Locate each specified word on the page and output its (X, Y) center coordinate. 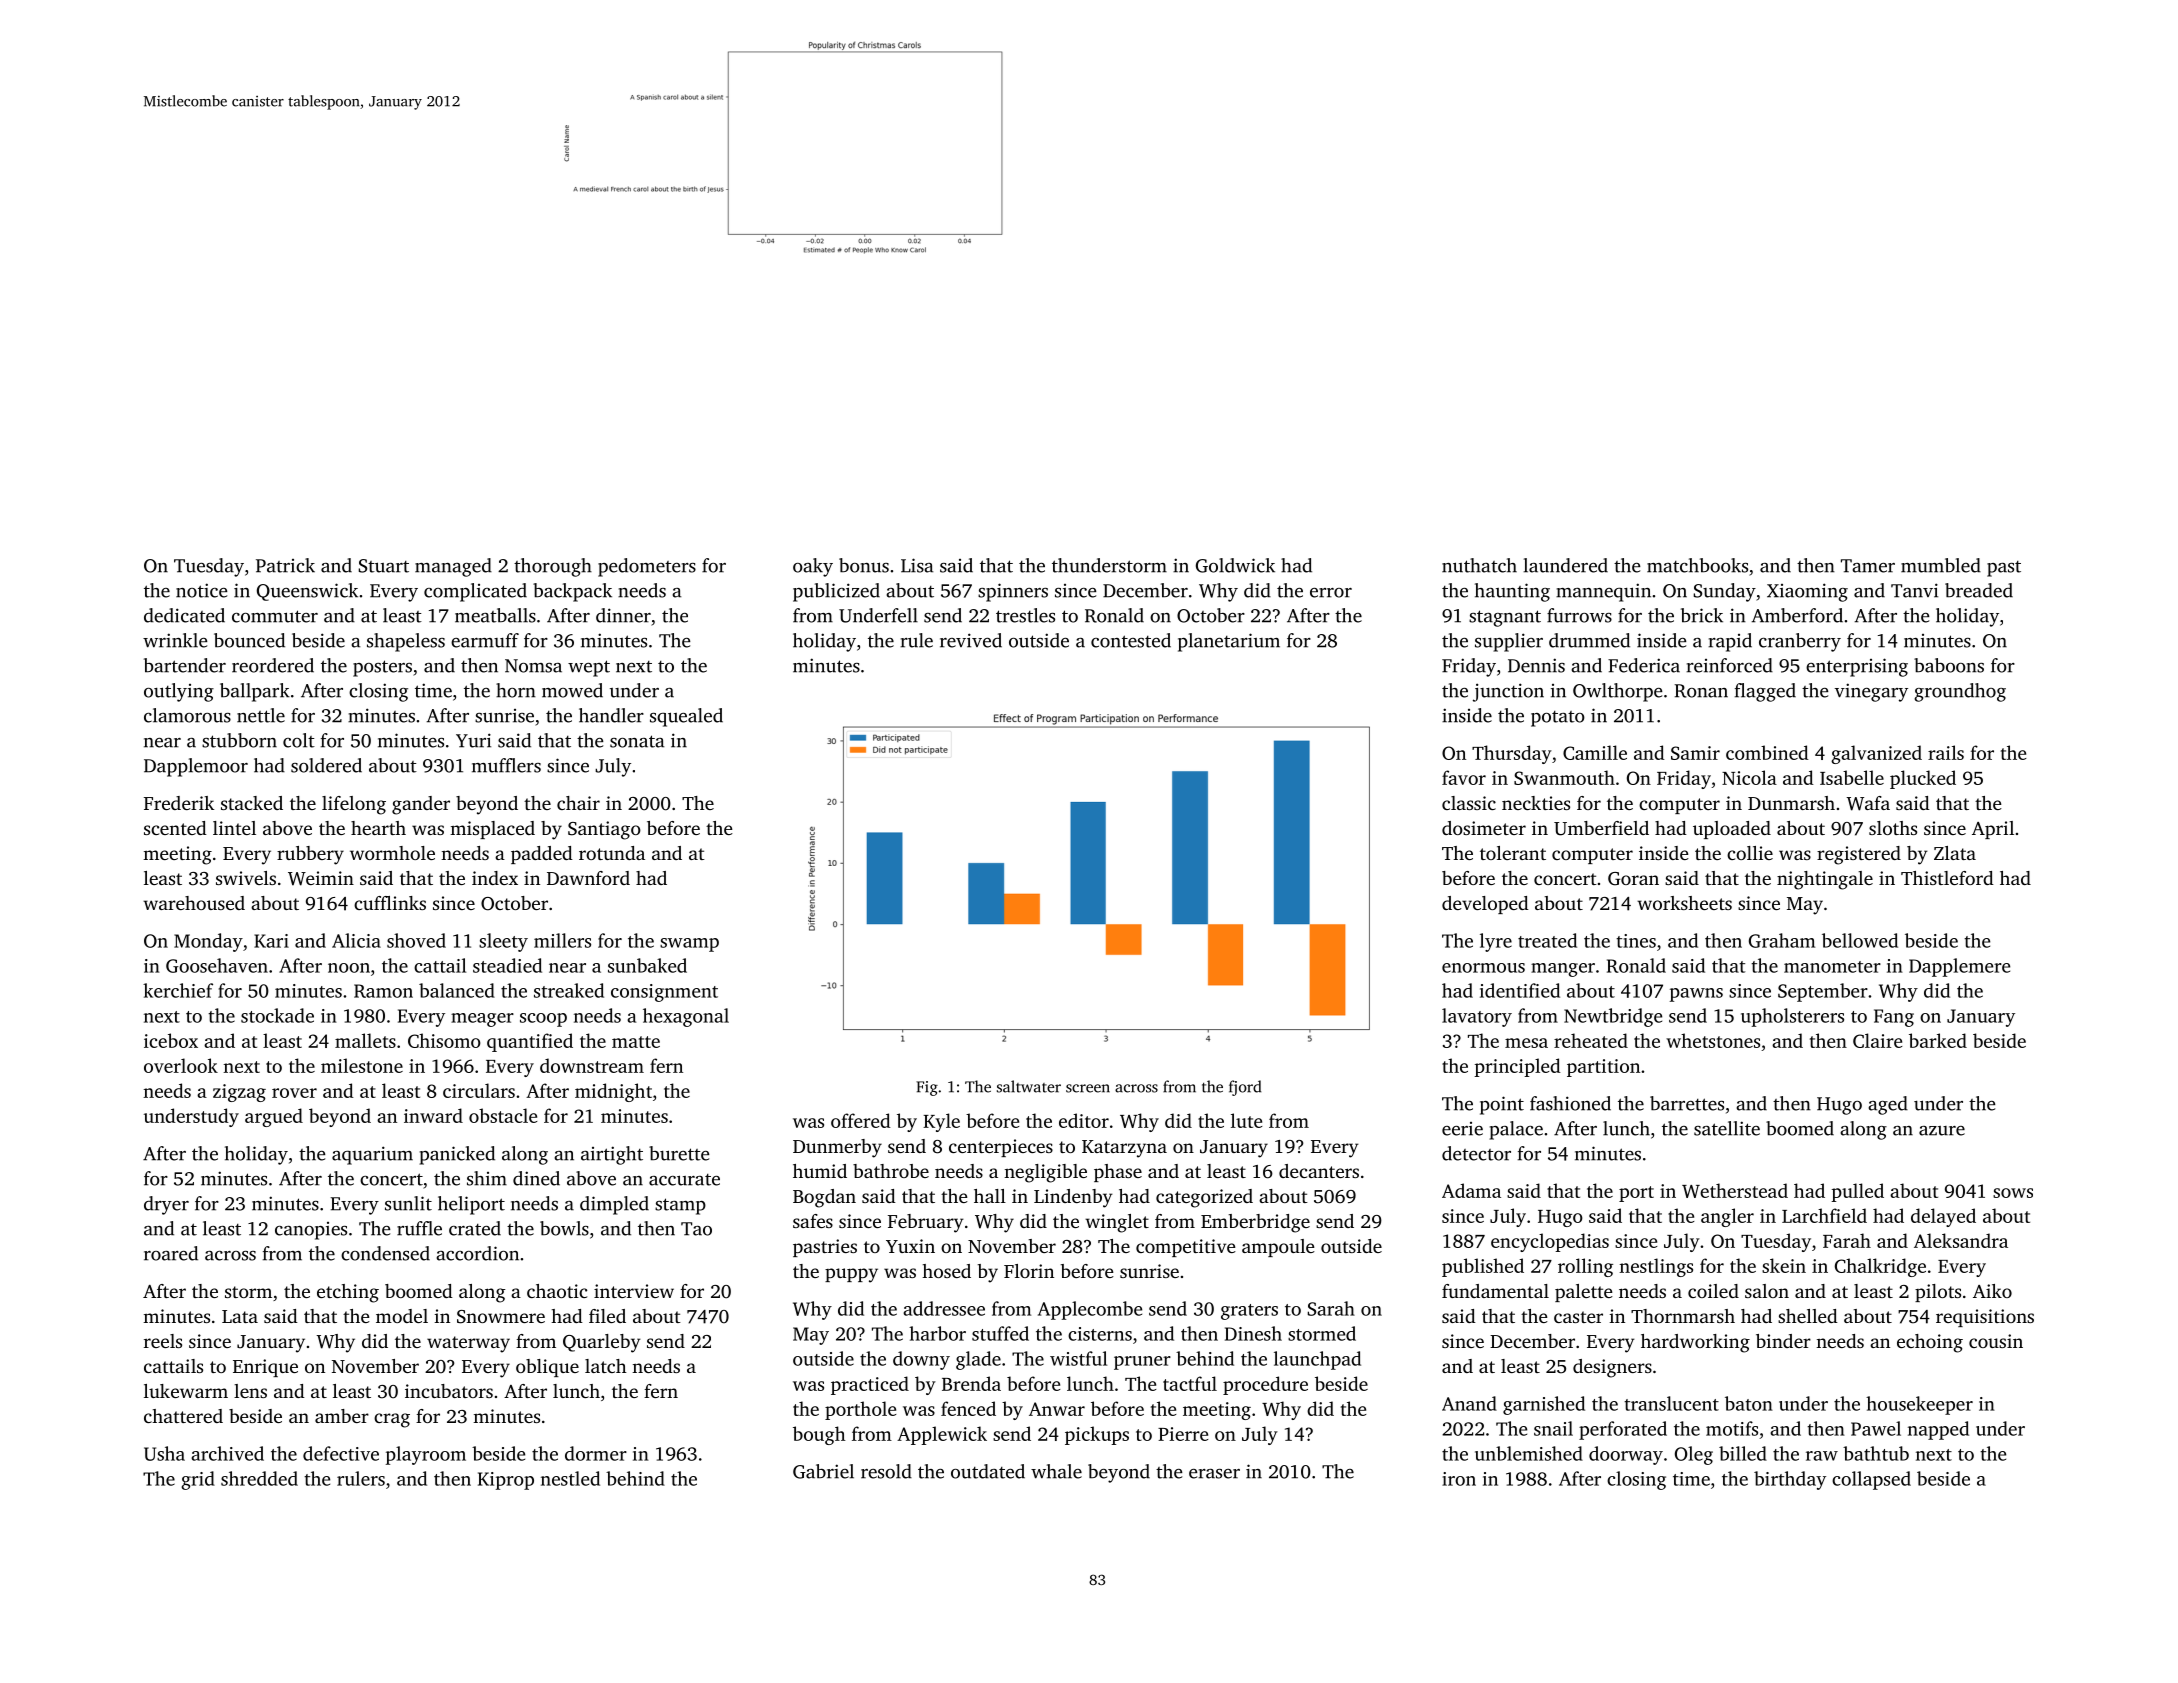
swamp (689, 945)
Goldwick (1235, 565)
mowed (572, 690)
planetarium (1229, 642)
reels (163, 1341)
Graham (1782, 940)
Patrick (285, 565)
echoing (1930, 1343)
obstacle (503, 1115)
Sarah (1331, 1308)
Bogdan (824, 1198)
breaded (1979, 590)
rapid (1730, 642)
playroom (426, 1455)
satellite (1727, 1128)
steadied (507, 965)
